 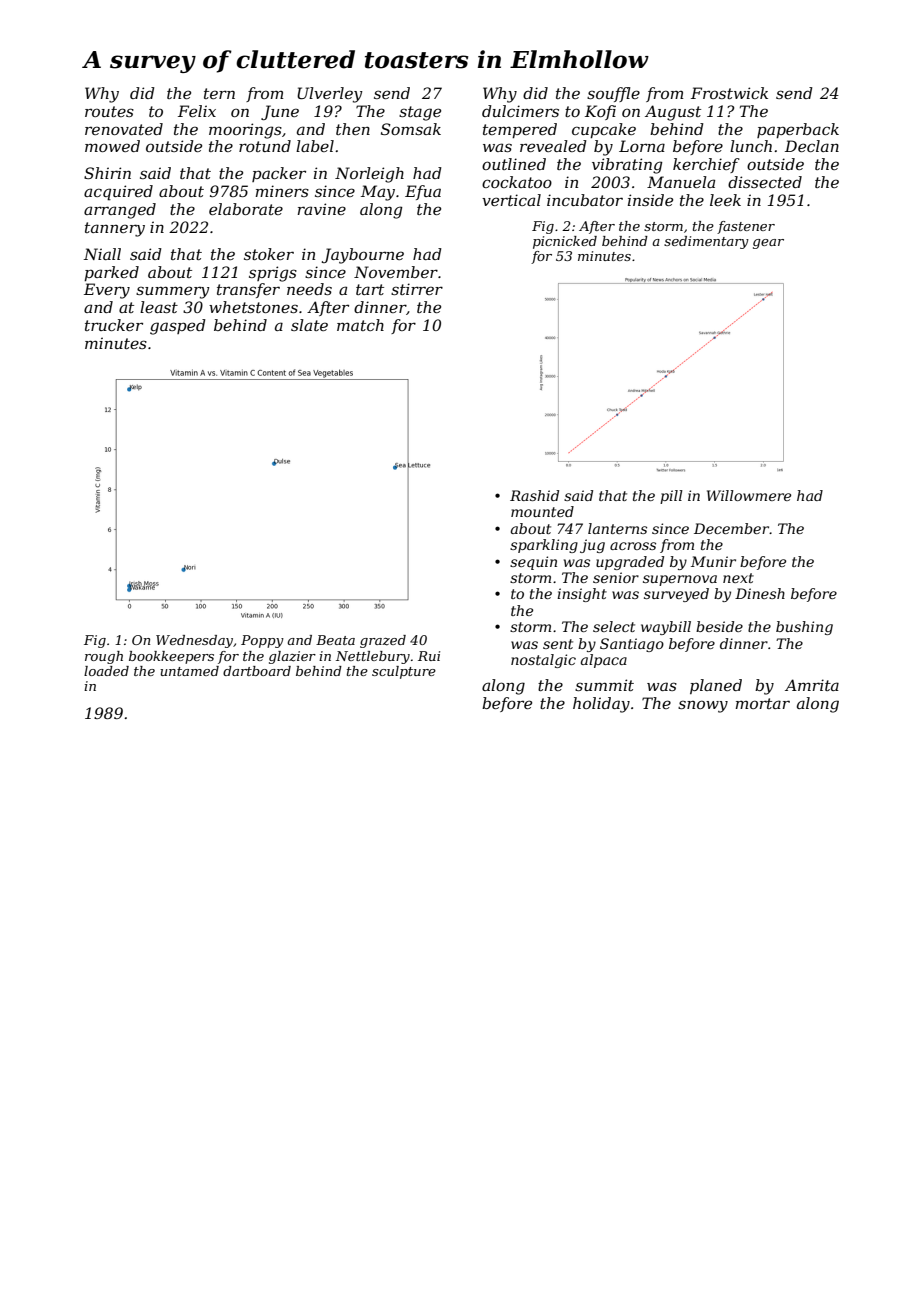 What do you see at coordinates (798, 130) in the screenshot?
I see `paperback` at bounding box center [798, 130].
